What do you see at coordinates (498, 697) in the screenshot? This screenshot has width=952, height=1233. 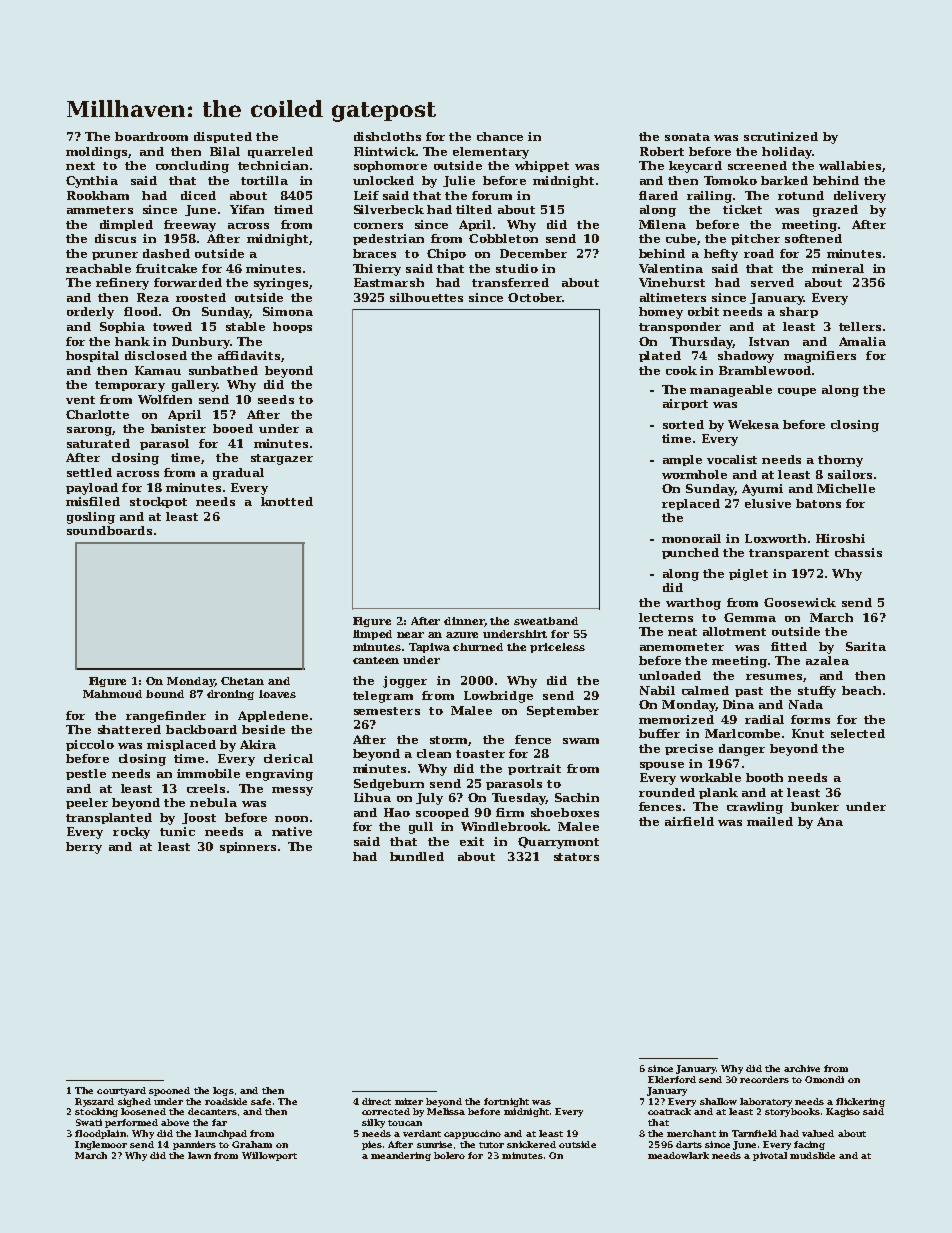 I see `Lowbridge` at bounding box center [498, 697].
